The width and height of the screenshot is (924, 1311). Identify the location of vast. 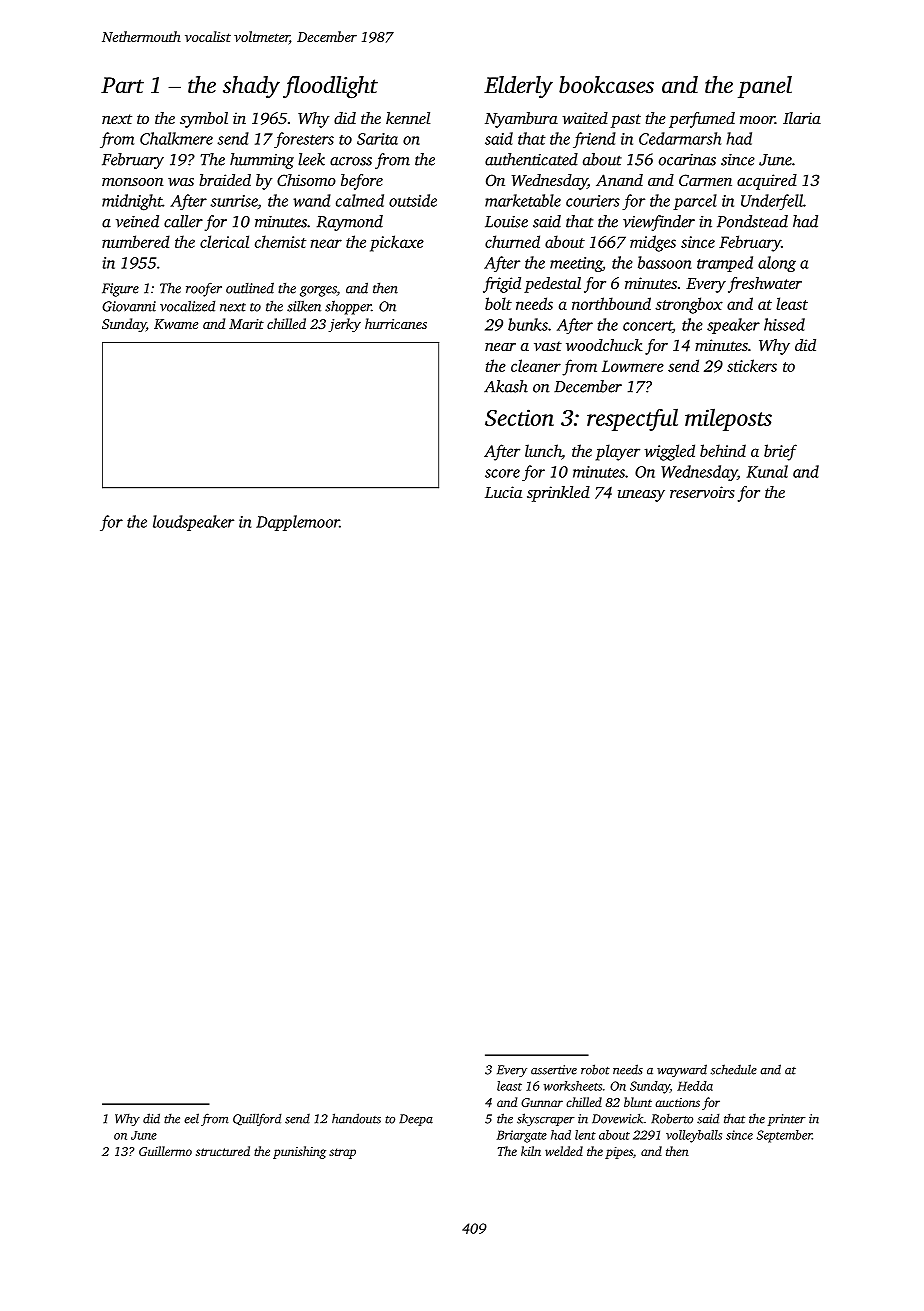
(548, 346).
